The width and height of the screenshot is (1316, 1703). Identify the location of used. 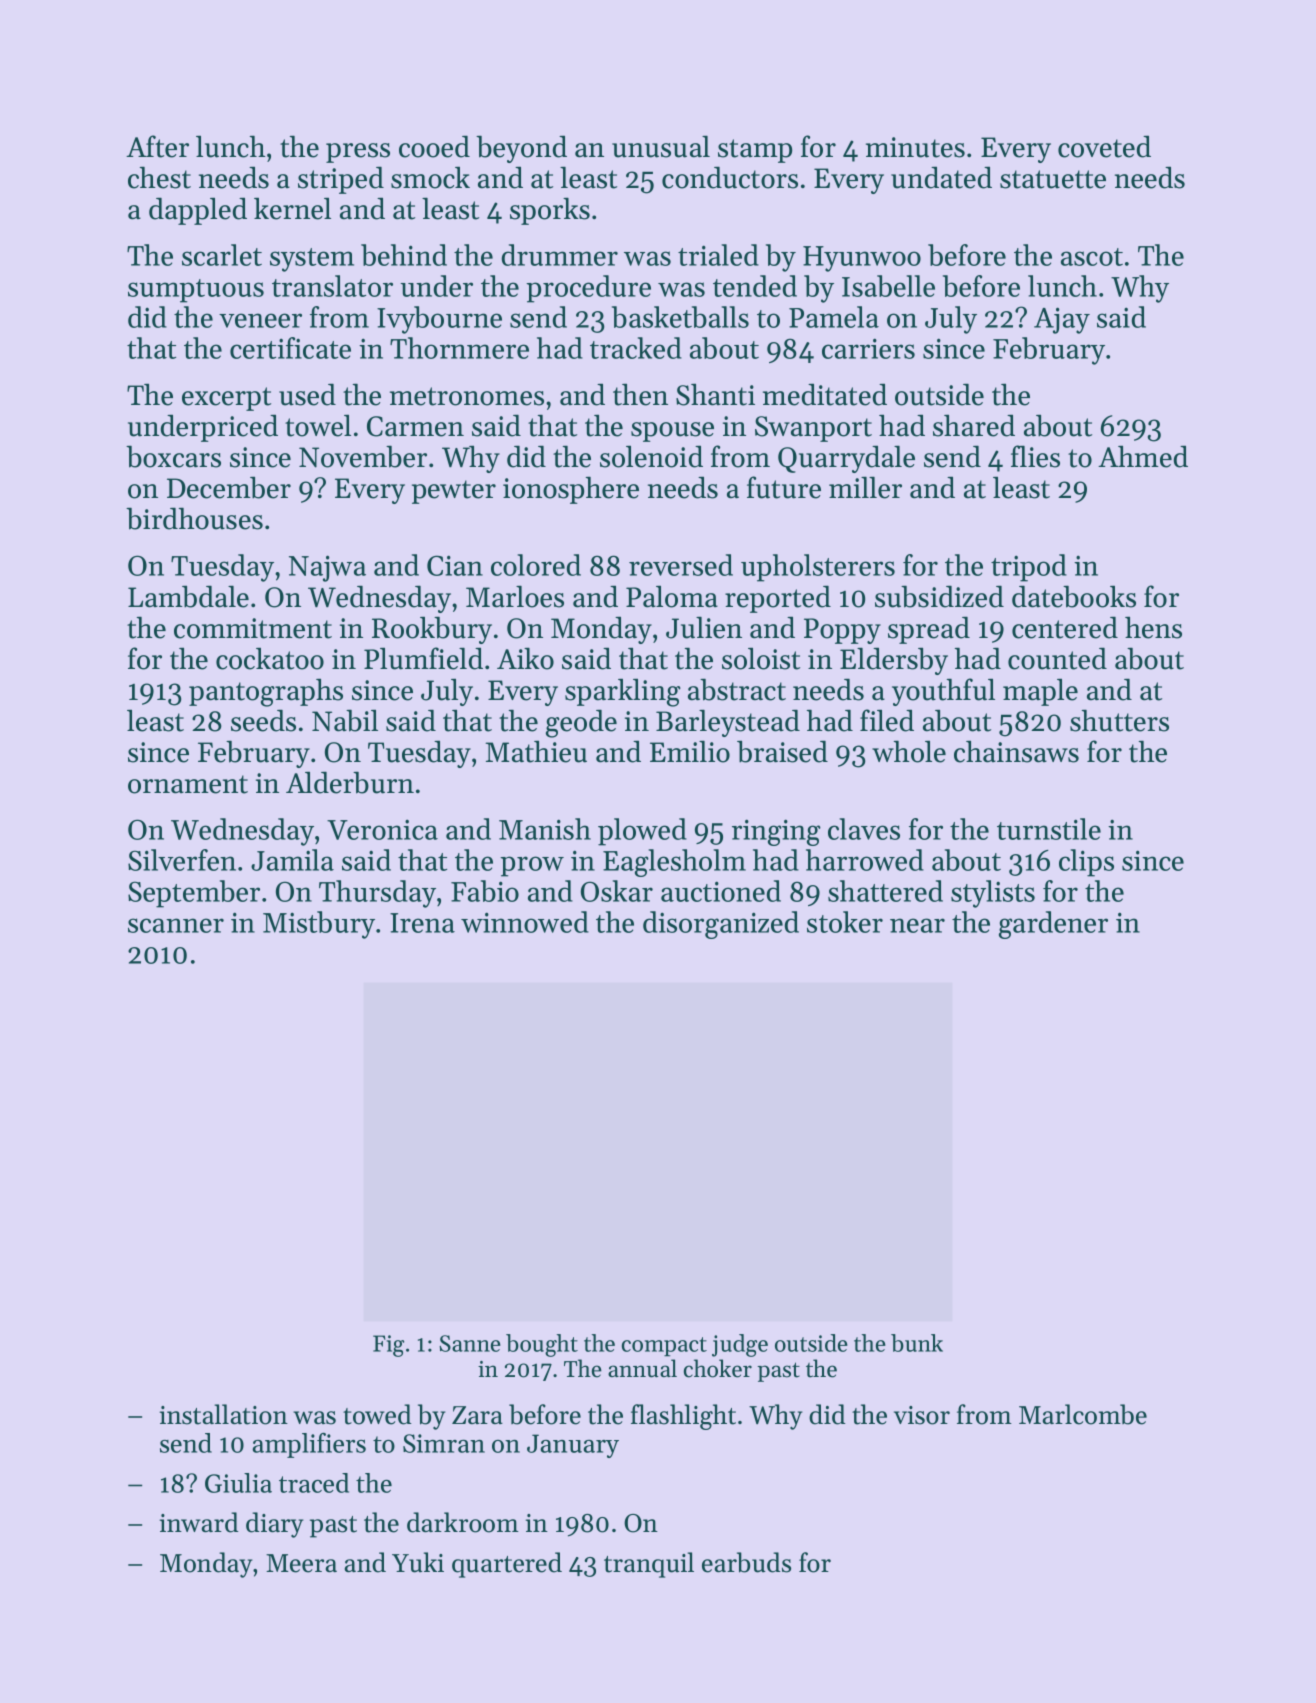
(307, 394).
